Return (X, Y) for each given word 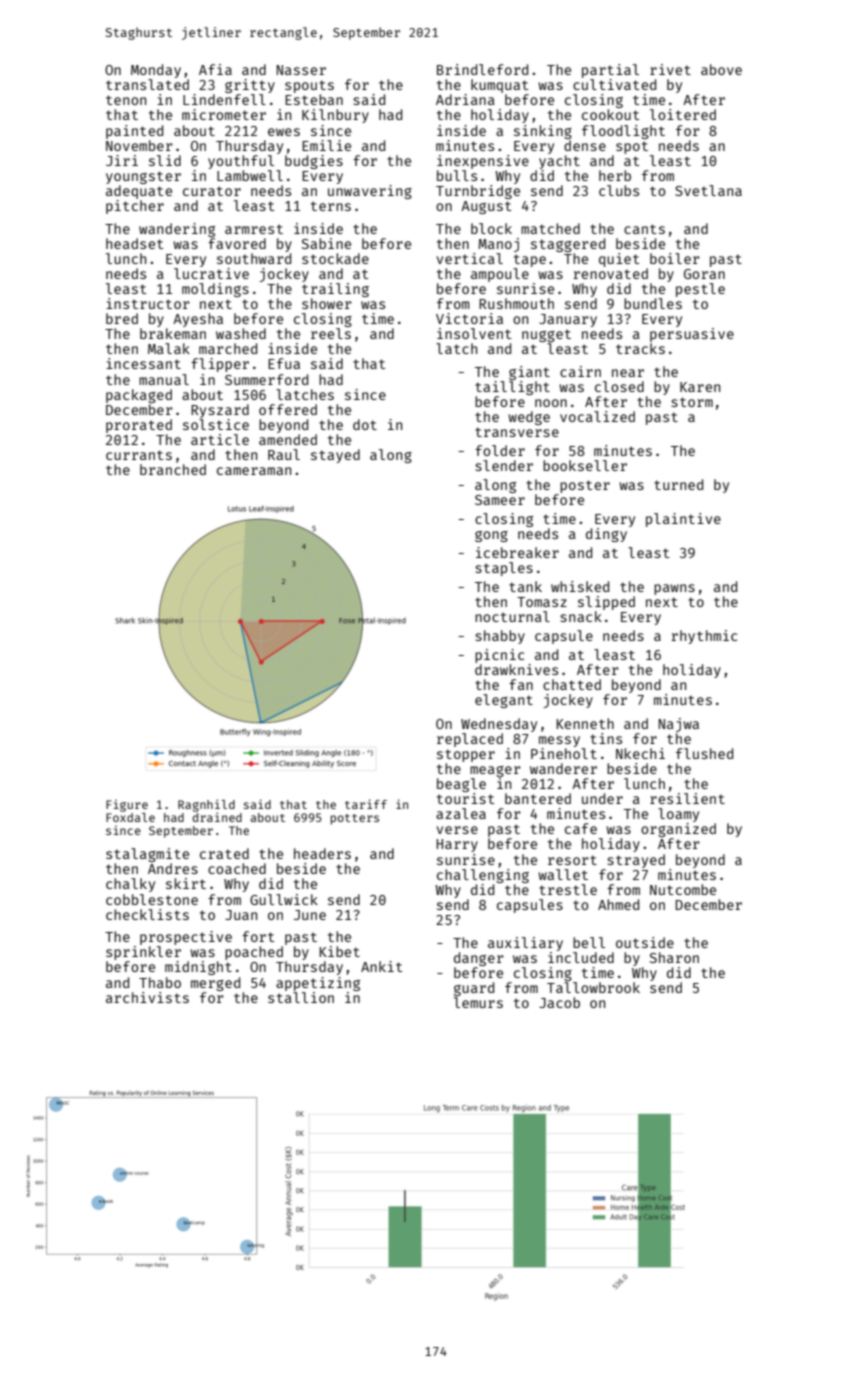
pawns (674, 589)
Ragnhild (206, 805)
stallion (301, 997)
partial (610, 71)
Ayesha (198, 320)
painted (134, 132)
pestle (700, 290)
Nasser (301, 70)
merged (215, 984)
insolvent (474, 333)
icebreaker (517, 552)
